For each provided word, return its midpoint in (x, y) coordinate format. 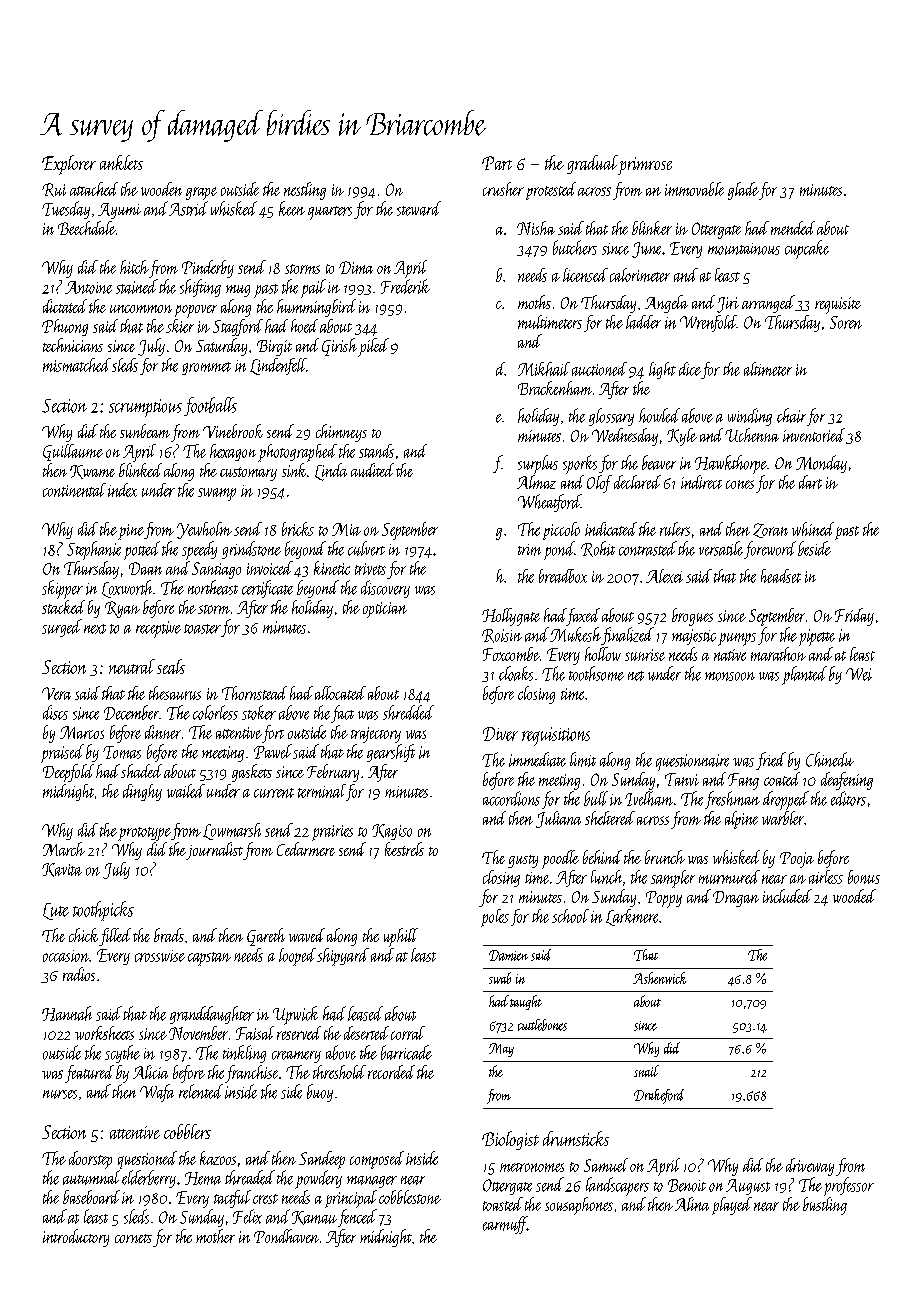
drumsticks (576, 1138)
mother (215, 1236)
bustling (825, 1206)
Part (497, 163)
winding (750, 417)
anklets (121, 162)
